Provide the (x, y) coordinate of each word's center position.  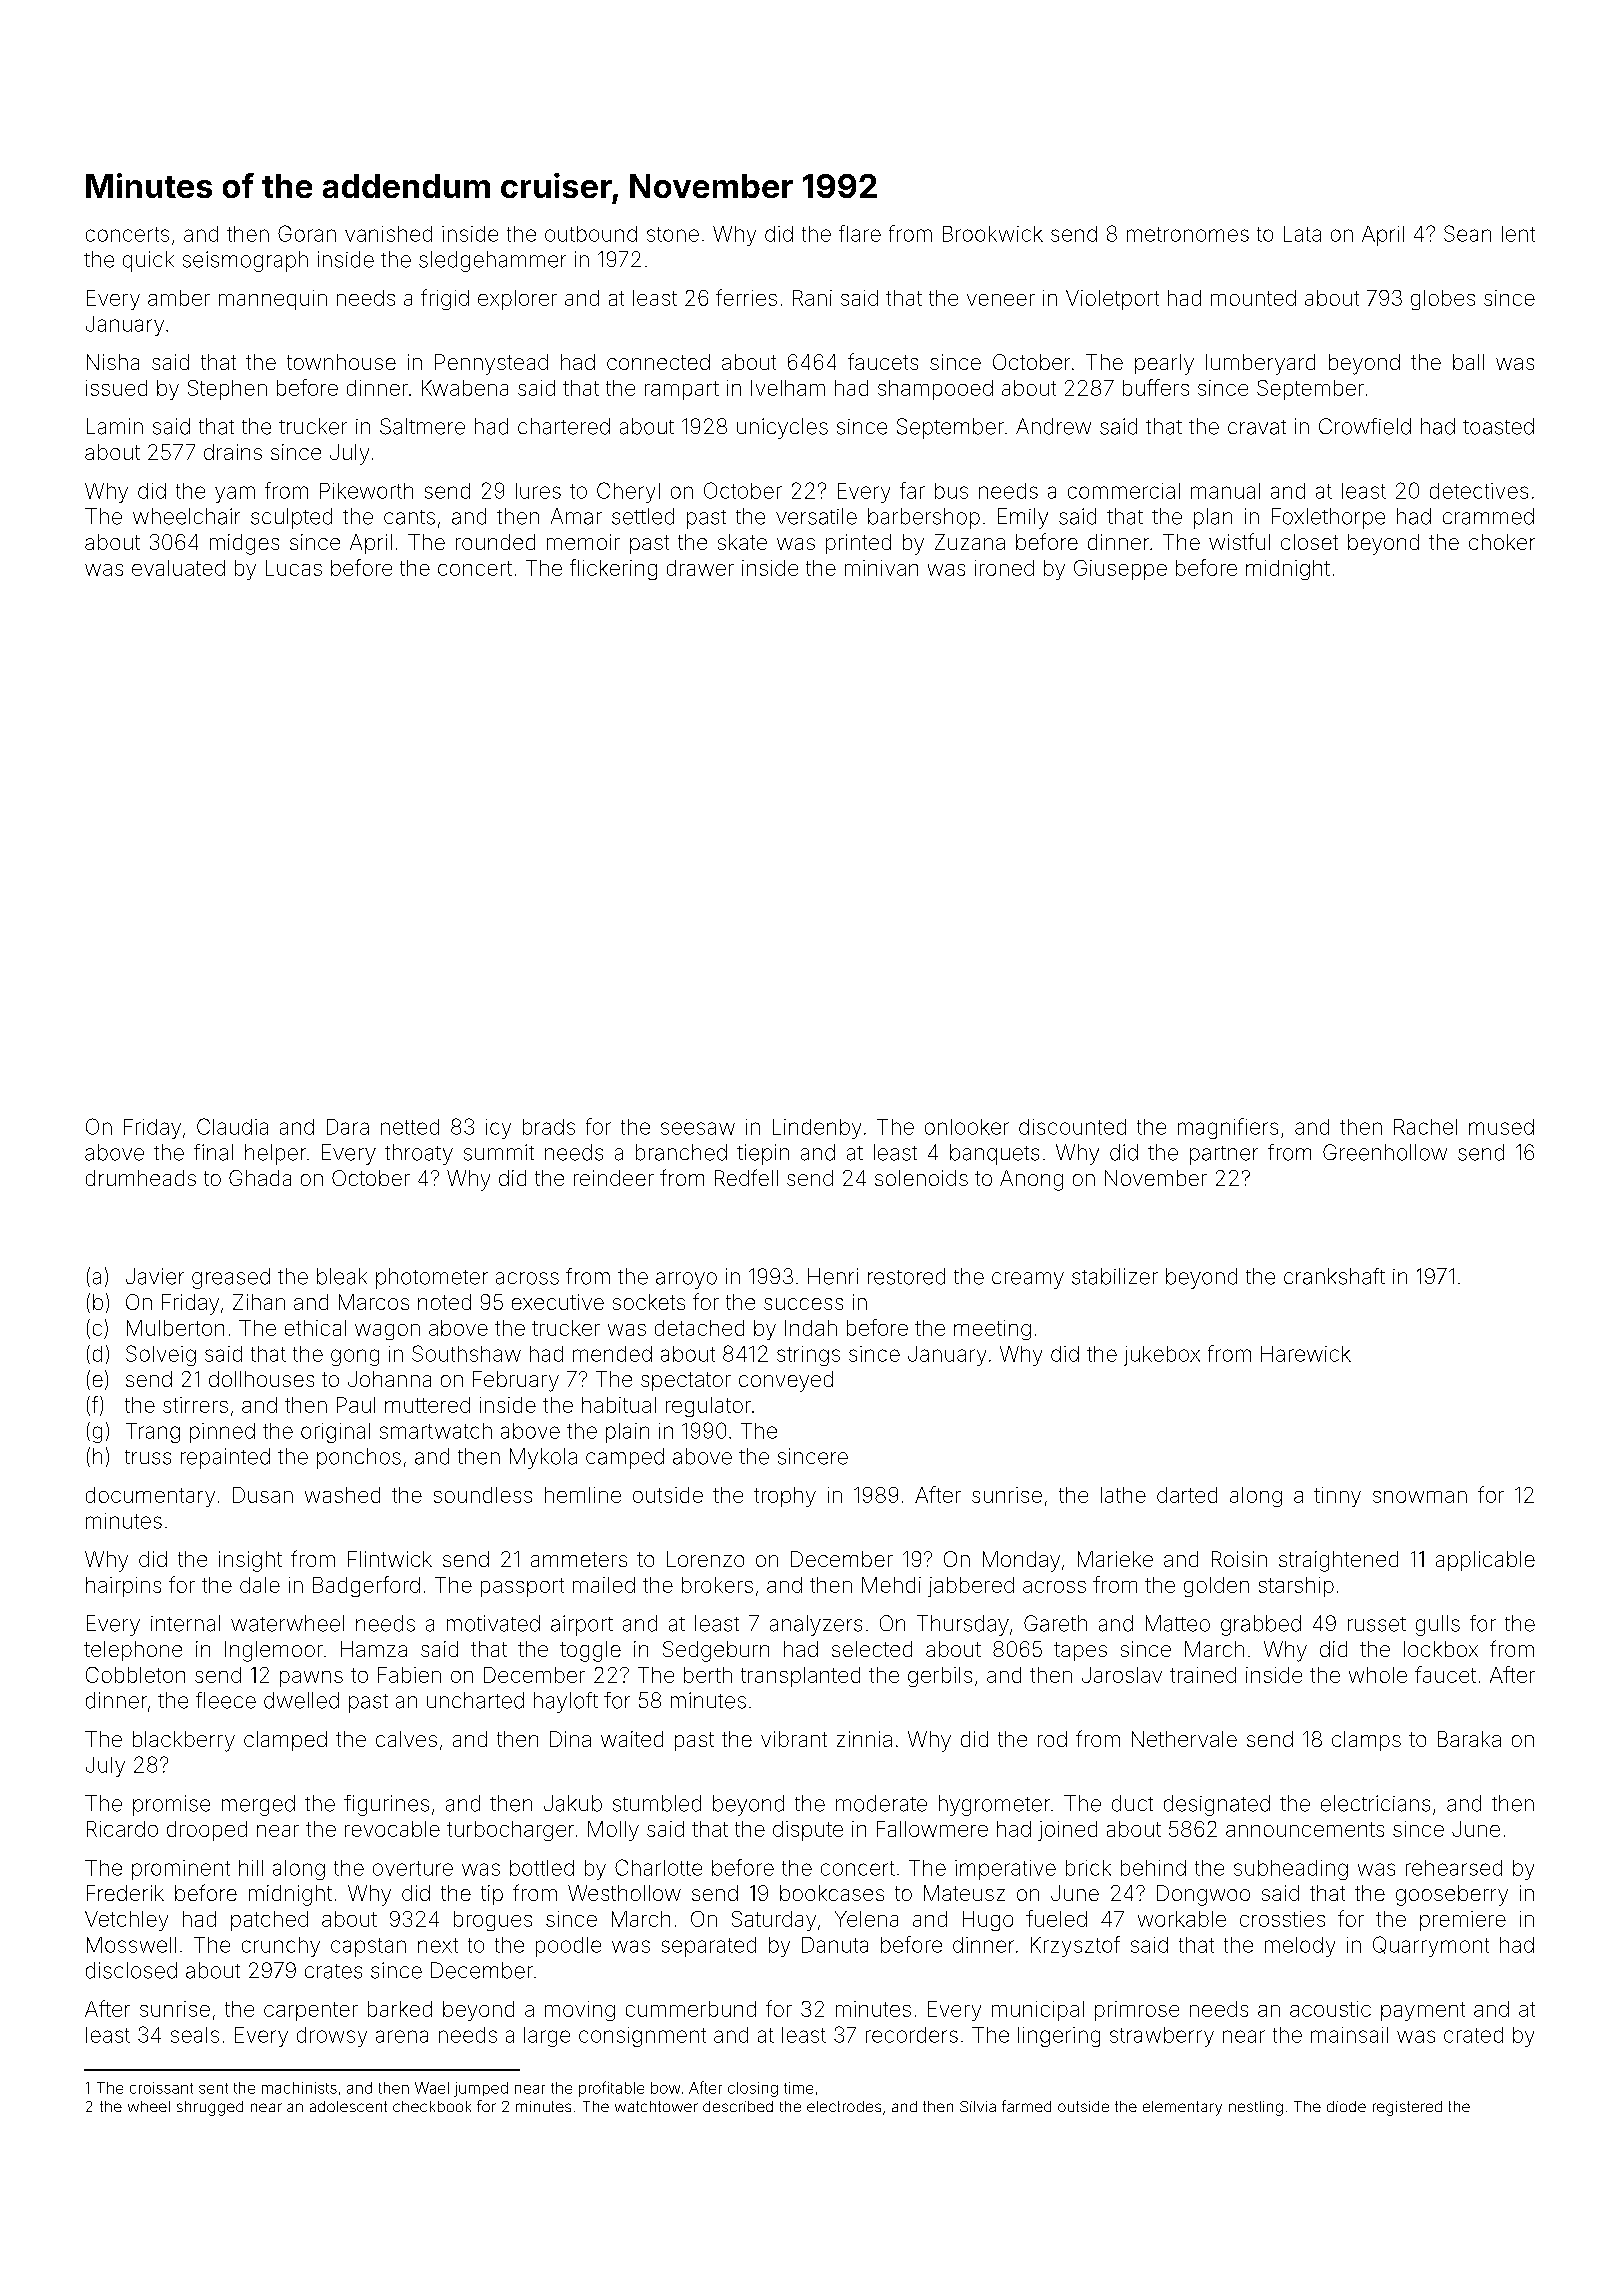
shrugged (210, 2108)
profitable (611, 2089)
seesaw (698, 1128)
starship (1296, 1587)
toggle (590, 1651)
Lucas (294, 568)
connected (658, 362)
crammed (1488, 516)
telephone (133, 1651)
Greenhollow (1385, 1152)
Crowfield (1365, 426)
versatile (816, 516)
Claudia (232, 1126)
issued (116, 388)
